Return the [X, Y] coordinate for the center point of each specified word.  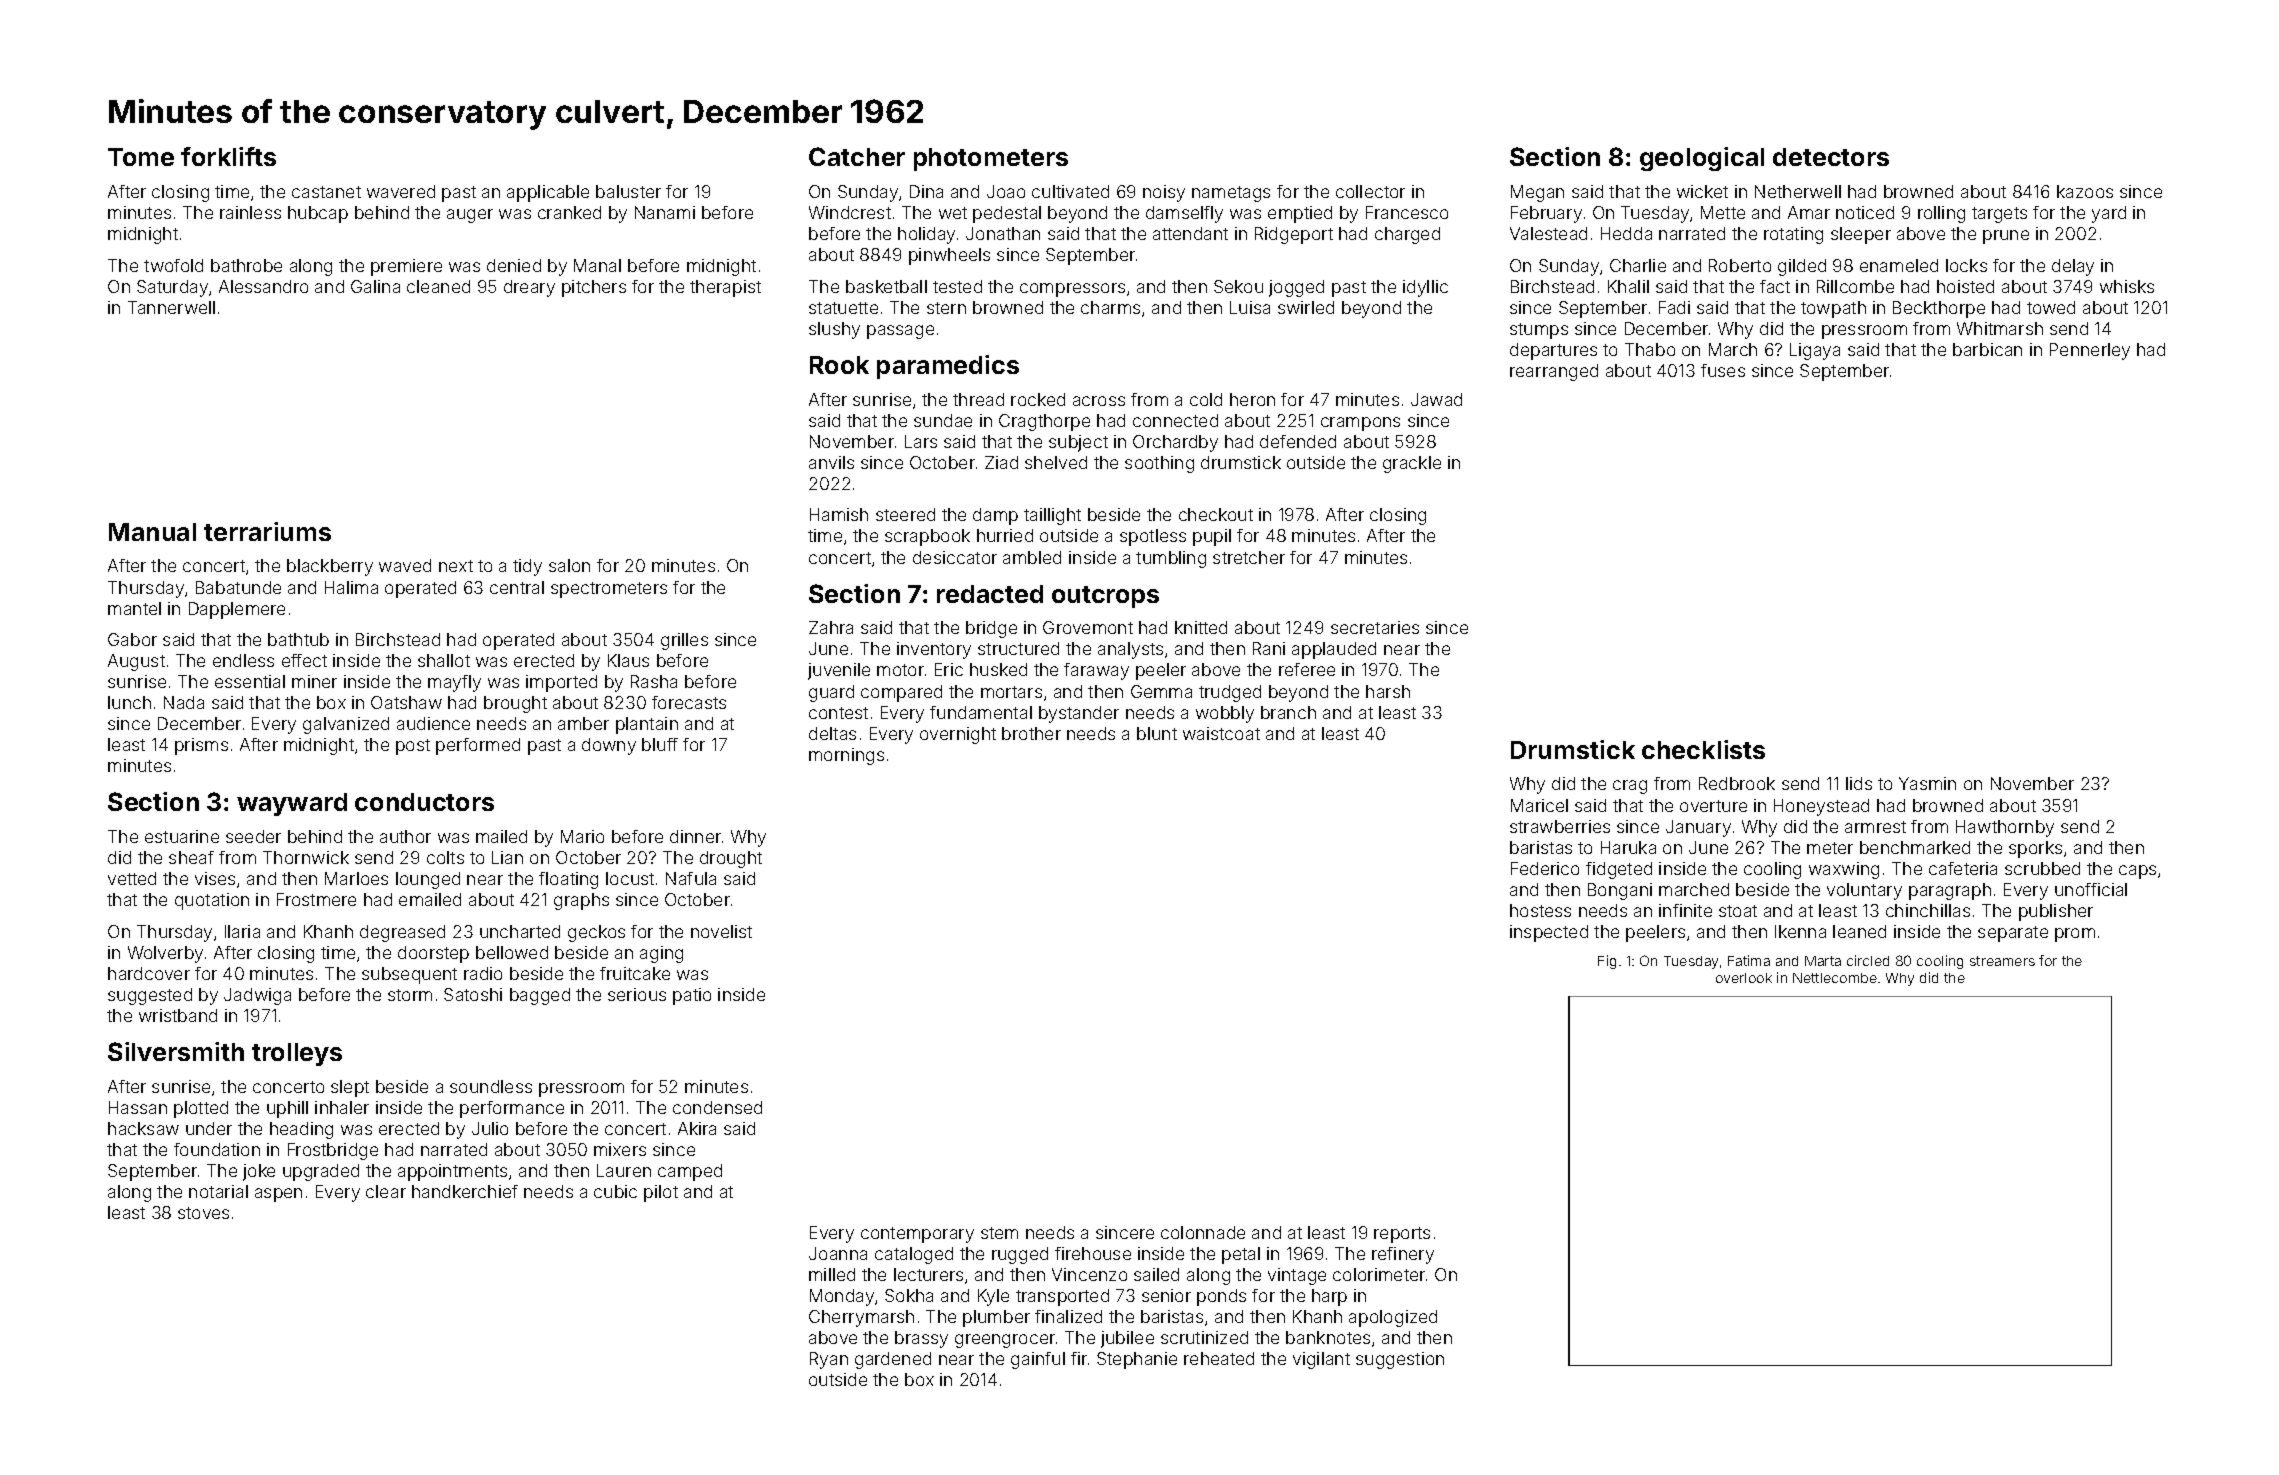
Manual [152, 532]
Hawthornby [2005, 828]
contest [838, 713]
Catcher [857, 156]
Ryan [829, 1360]
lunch [129, 702]
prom [2075, 935]
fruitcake [635, 973]
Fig [1607, 962]
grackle [1412, 464]
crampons [1360, 424]
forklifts [228, 156]
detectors [1831, 157]
